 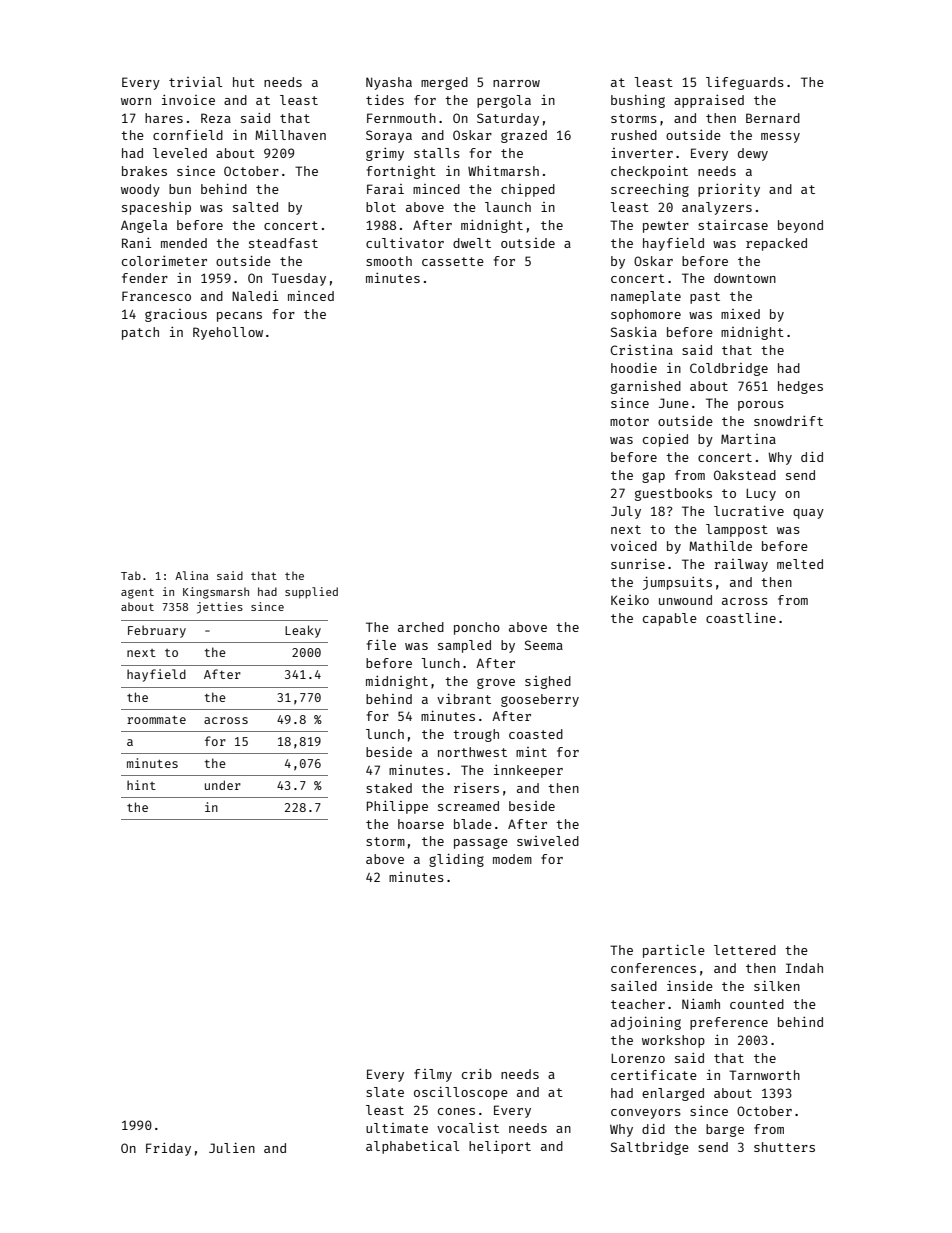 What do you see at coordinates (516, 83) in the screenshot?
I see `narrow` at bounding box center [516, 83].
